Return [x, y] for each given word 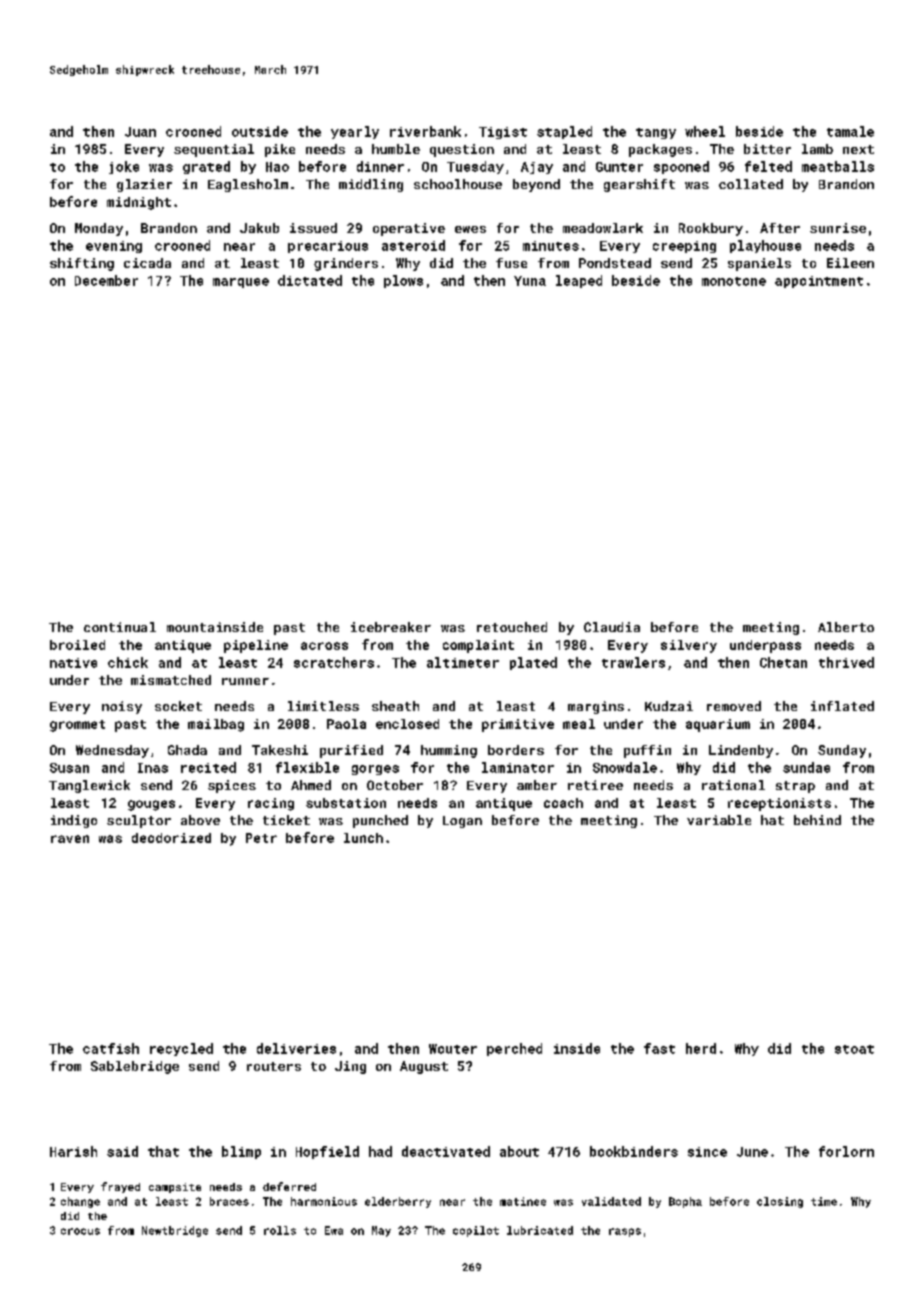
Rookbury [711, 229]
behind [817, 820]
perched [514, 1049]
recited [208, 767]
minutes [551, 246]
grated [206, 167]
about [519, 1151]
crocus [80, 1231]
